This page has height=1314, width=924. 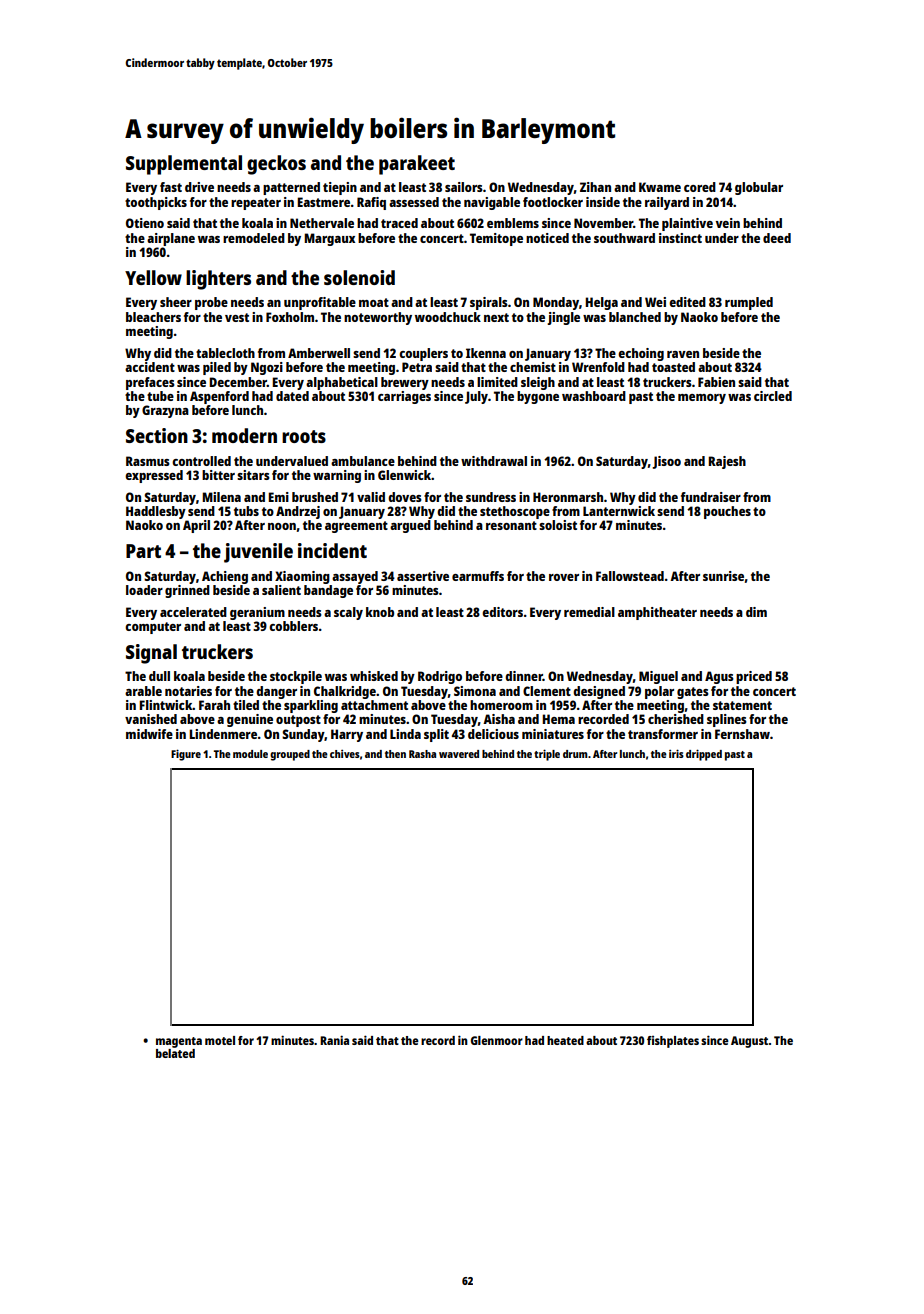 I want to click on repeater, so click(x=256, y=204).
